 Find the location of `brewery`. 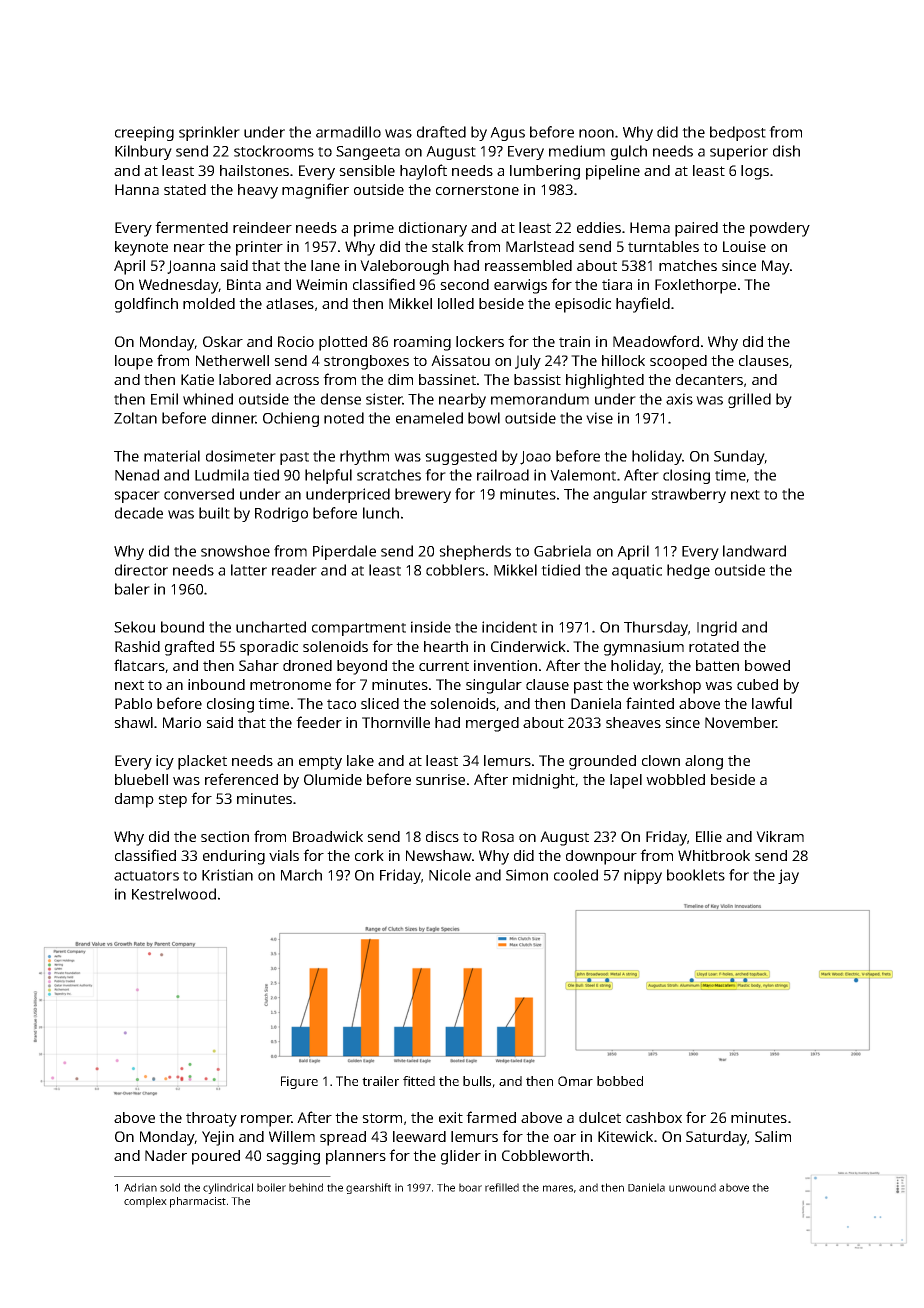

brewery is located at coordinates (423, 495).
